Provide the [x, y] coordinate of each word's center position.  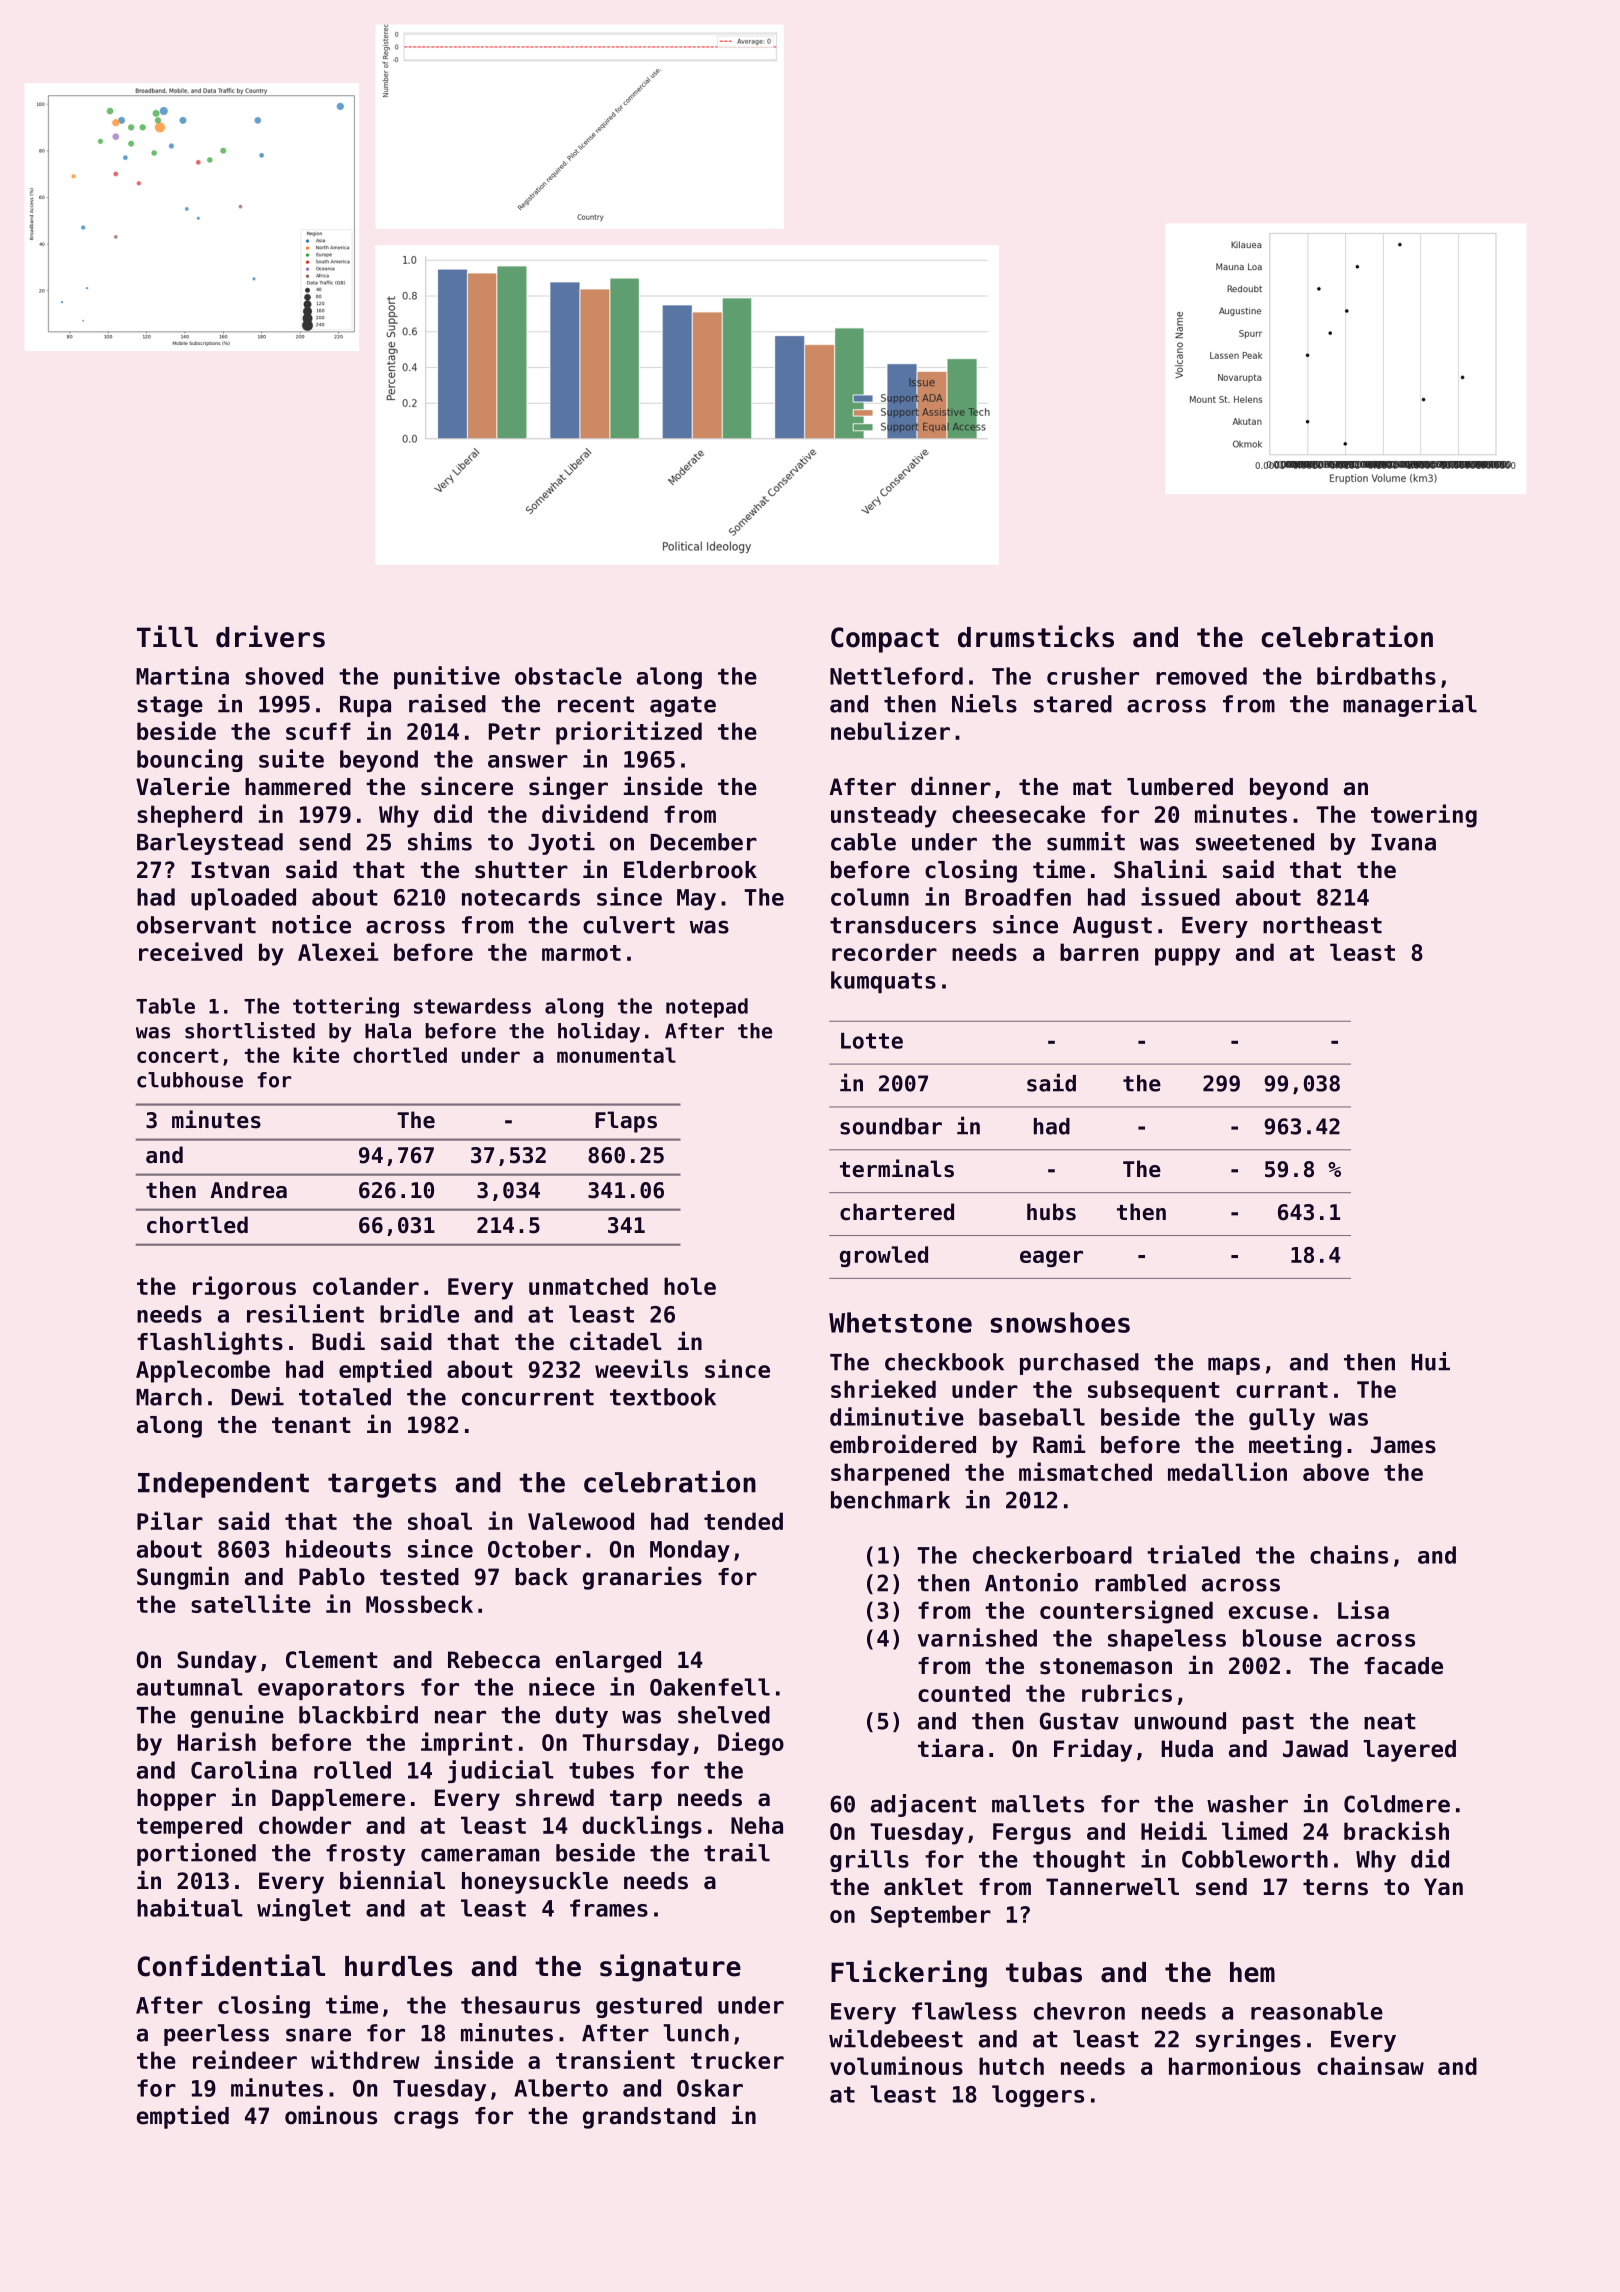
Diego [751, 1744]
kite [316, 1054]
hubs [1051, 1212]
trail [737, 1852]
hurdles [398, 1966]
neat [1390, 1721]
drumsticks [1036, 636]
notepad [707, 1008]
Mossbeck [419, 1604]
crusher [1093, 676]
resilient [305, 1313]
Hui [1430, 1361]
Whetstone [900, 1322]
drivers [270, 636]
